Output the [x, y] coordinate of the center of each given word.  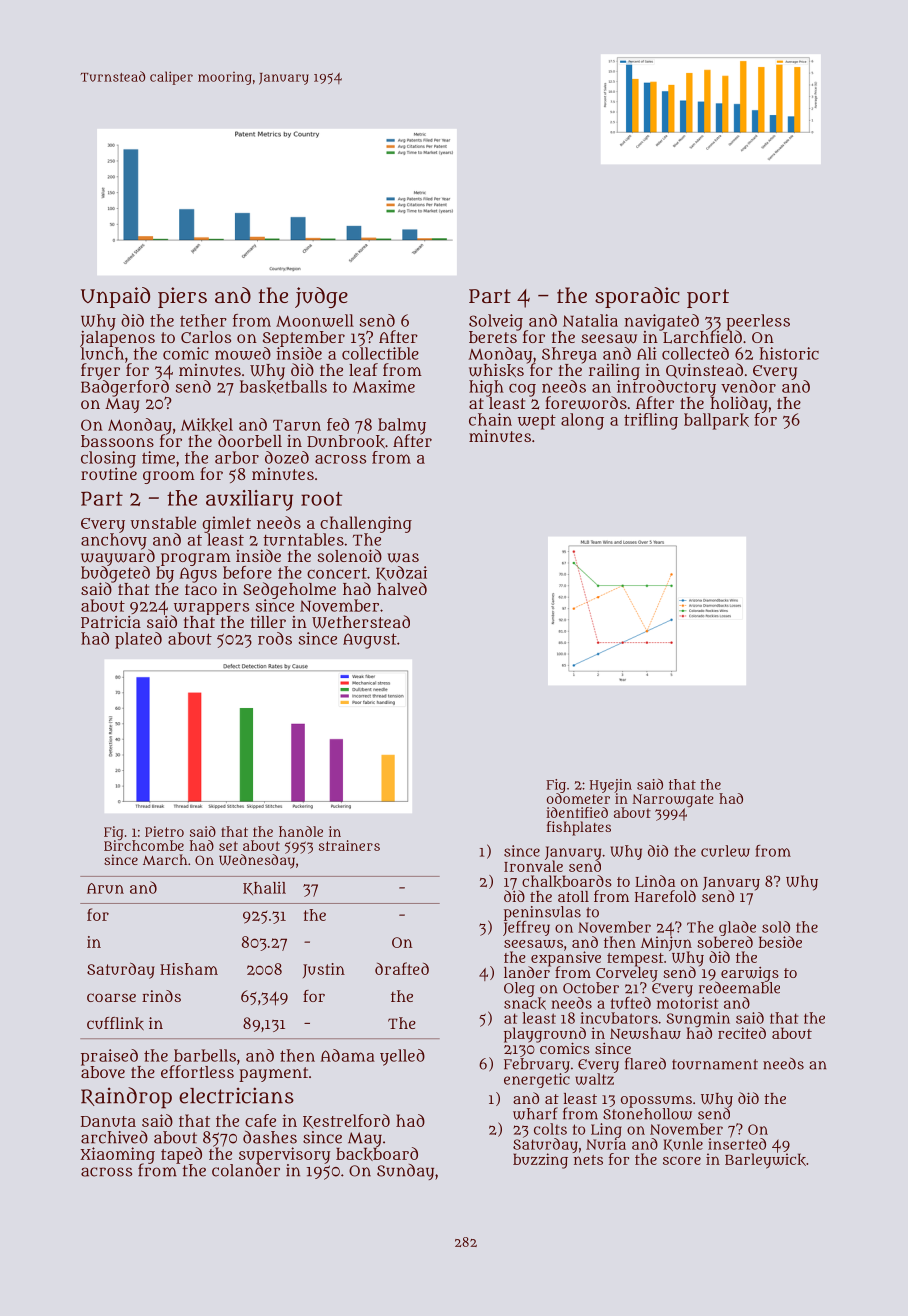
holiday [739, 405]
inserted [737, 1144]
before [247, 572]
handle [301, 831]
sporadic [637, 297]
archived [114, 1137]
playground [545, 1035]
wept [537, 422]
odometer [578, 798]
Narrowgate [673, 800]
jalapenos [117, 339]
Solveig [496, 322]
